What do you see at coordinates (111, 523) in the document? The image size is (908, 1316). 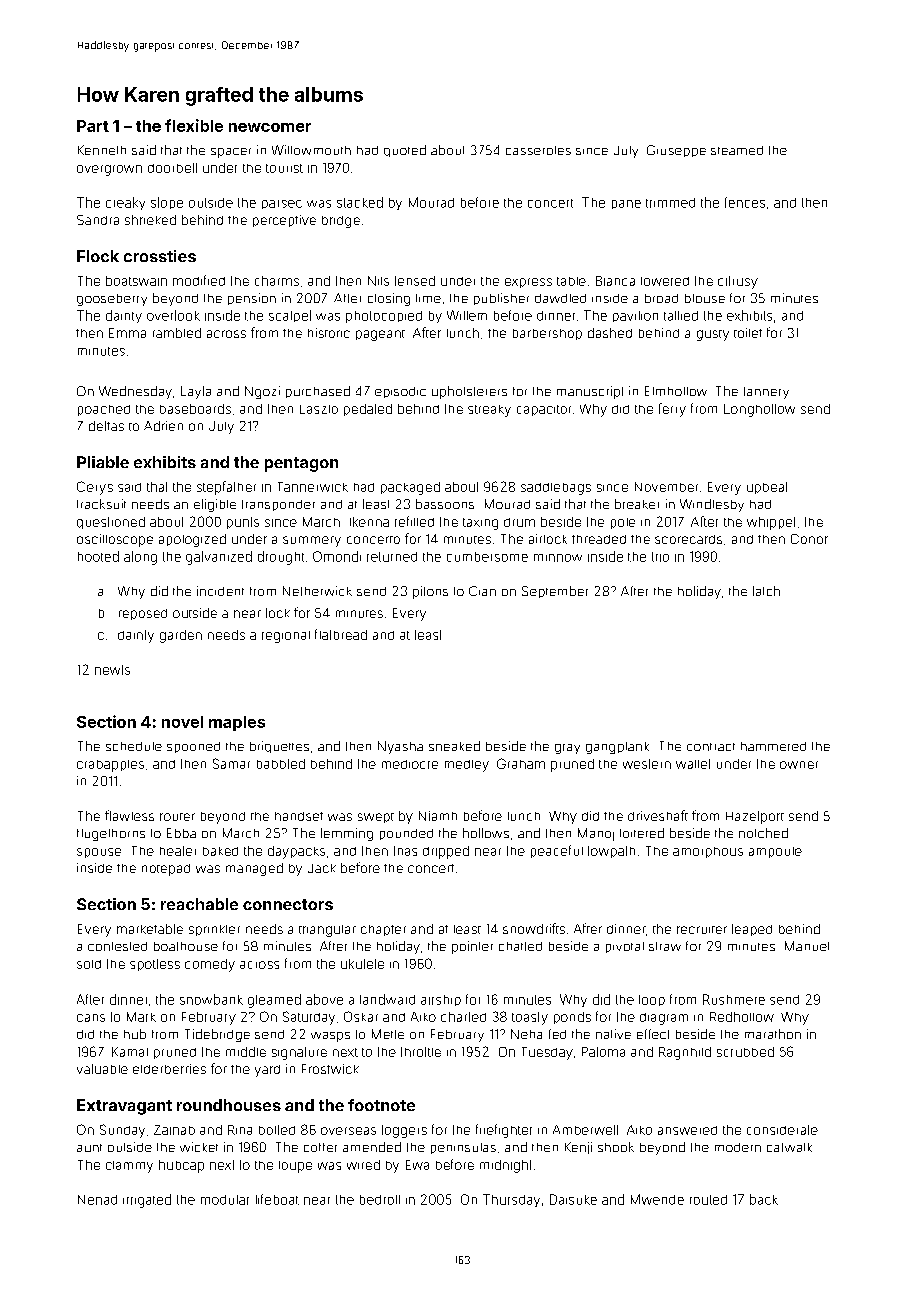 I see `questioned` at bounding box center [111, 523].
